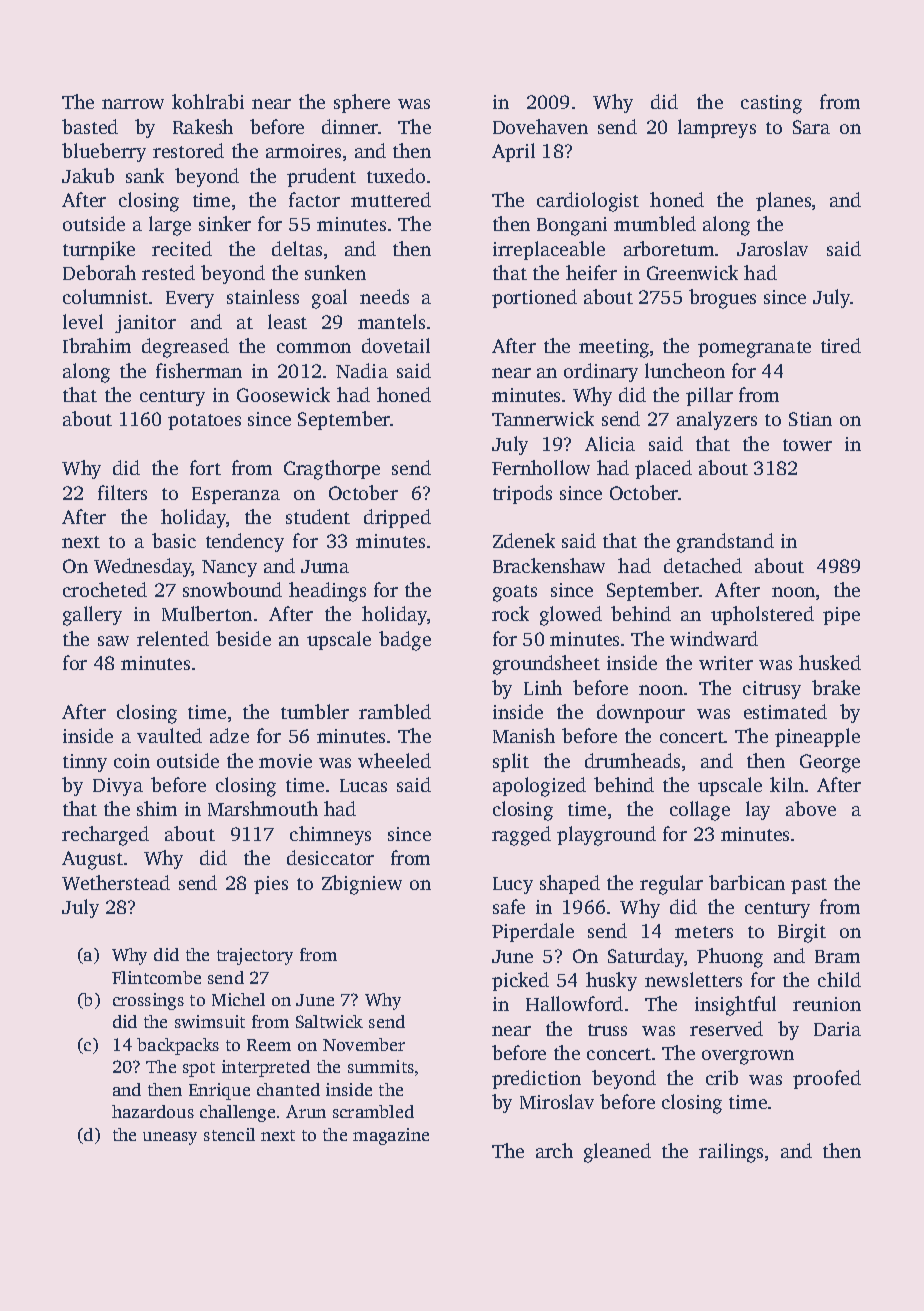  Describe the element at coordinates (811, 127) in the screenshot. I see `Sara` at that location.
